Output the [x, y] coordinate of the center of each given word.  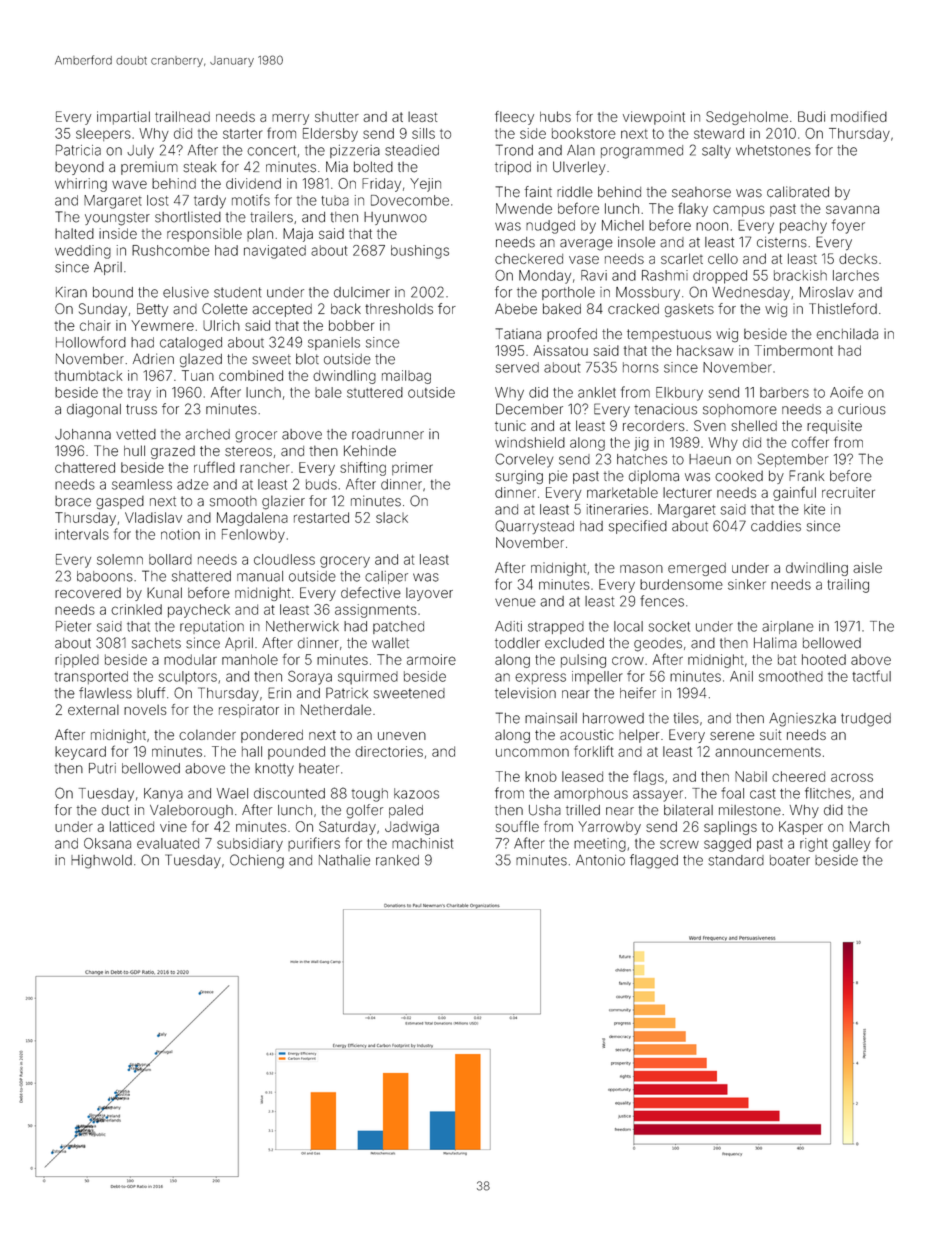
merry [290, 119]
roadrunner [388, 434]
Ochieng [257, 861]
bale [328, 392]
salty [716, 152]
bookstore [584, 133]
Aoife [846, 392]
